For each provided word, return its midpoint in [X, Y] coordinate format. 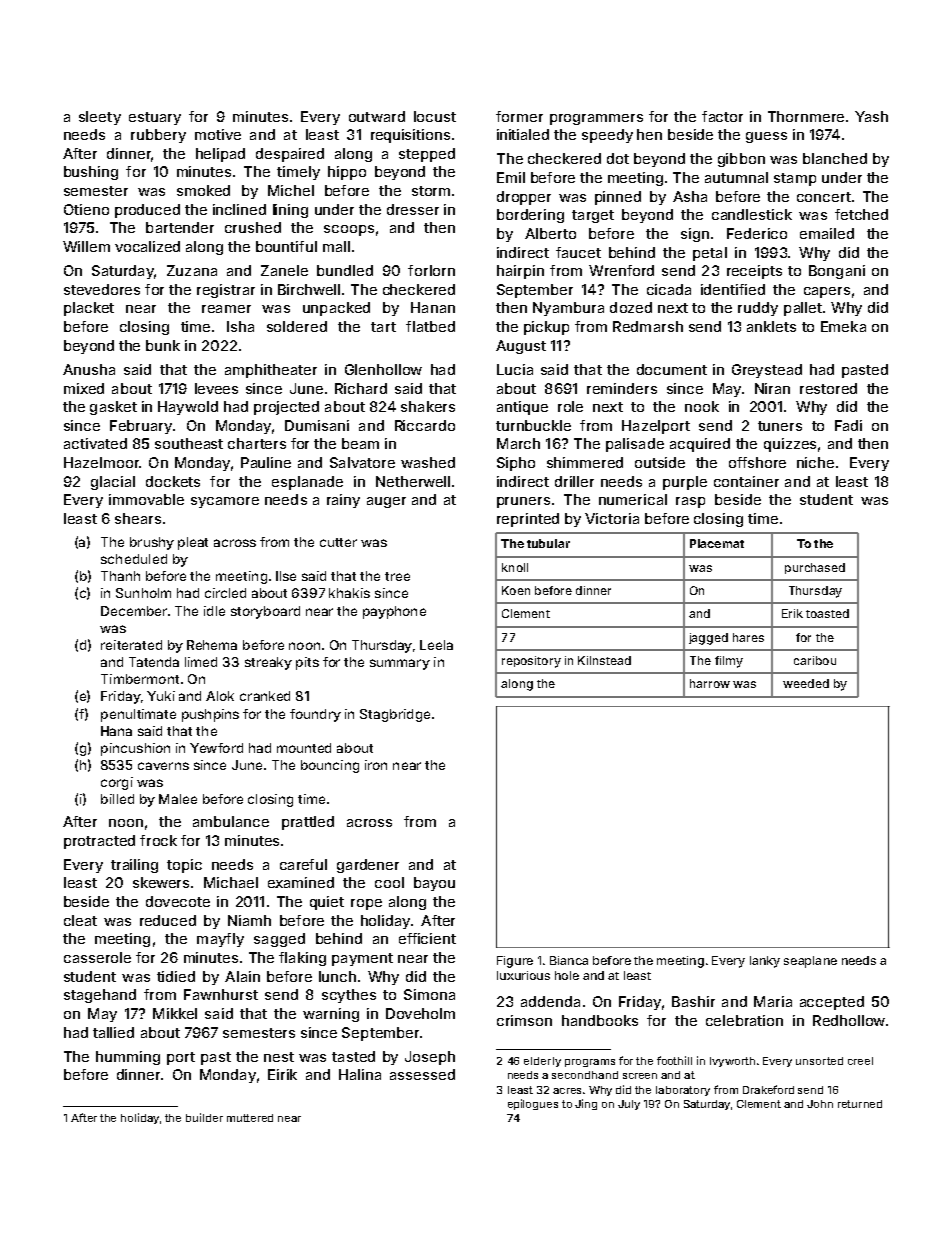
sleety [100, 118]
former [519, 116]
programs [590, 1063]
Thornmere [806, 116]
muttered [250, 1118]
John [820, 1104]
